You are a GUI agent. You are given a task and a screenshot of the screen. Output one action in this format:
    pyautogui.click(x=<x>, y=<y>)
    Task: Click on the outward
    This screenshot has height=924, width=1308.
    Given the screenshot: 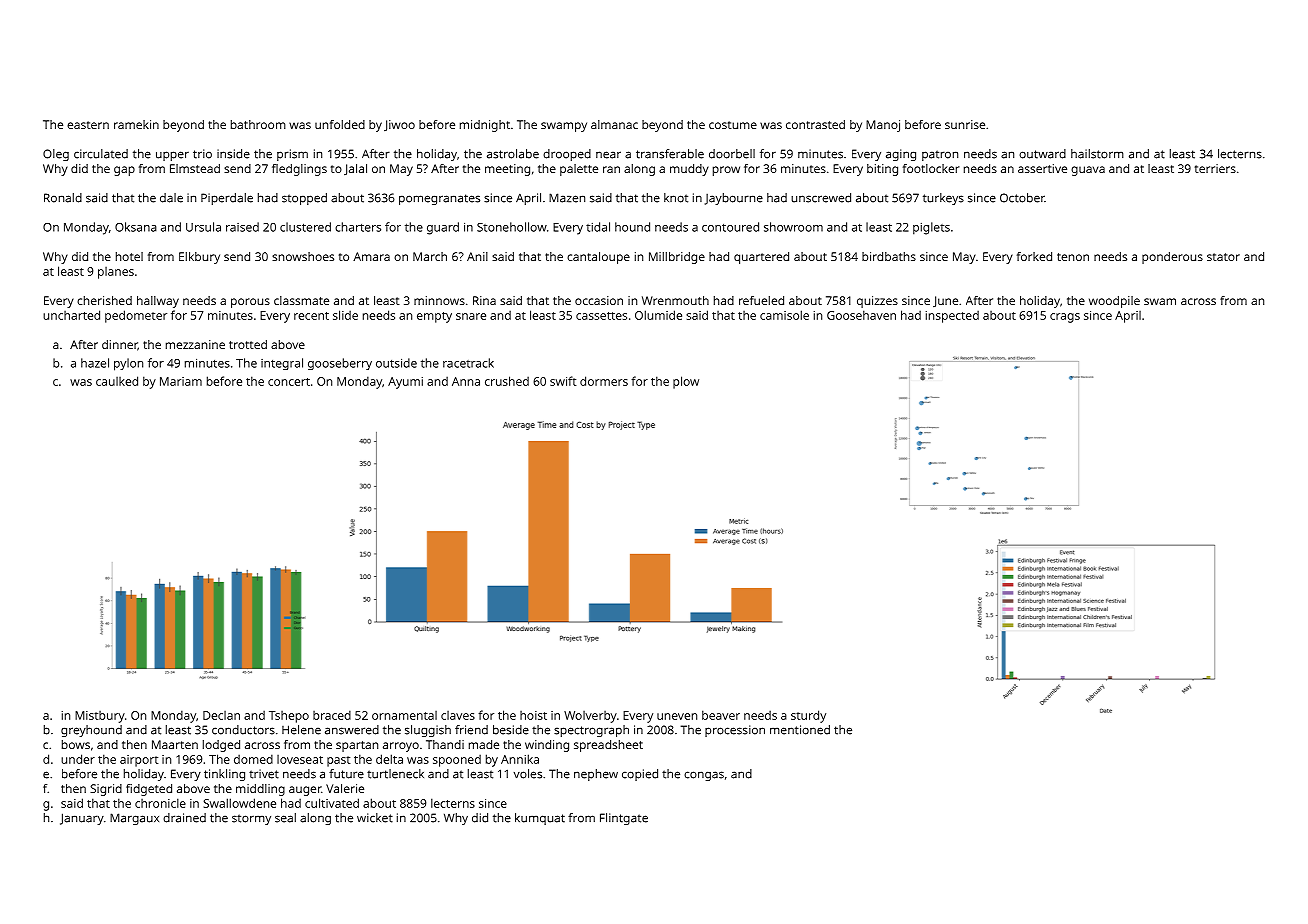 What is the action you would take?
    pyautogui.click(x=1042, y=154)
